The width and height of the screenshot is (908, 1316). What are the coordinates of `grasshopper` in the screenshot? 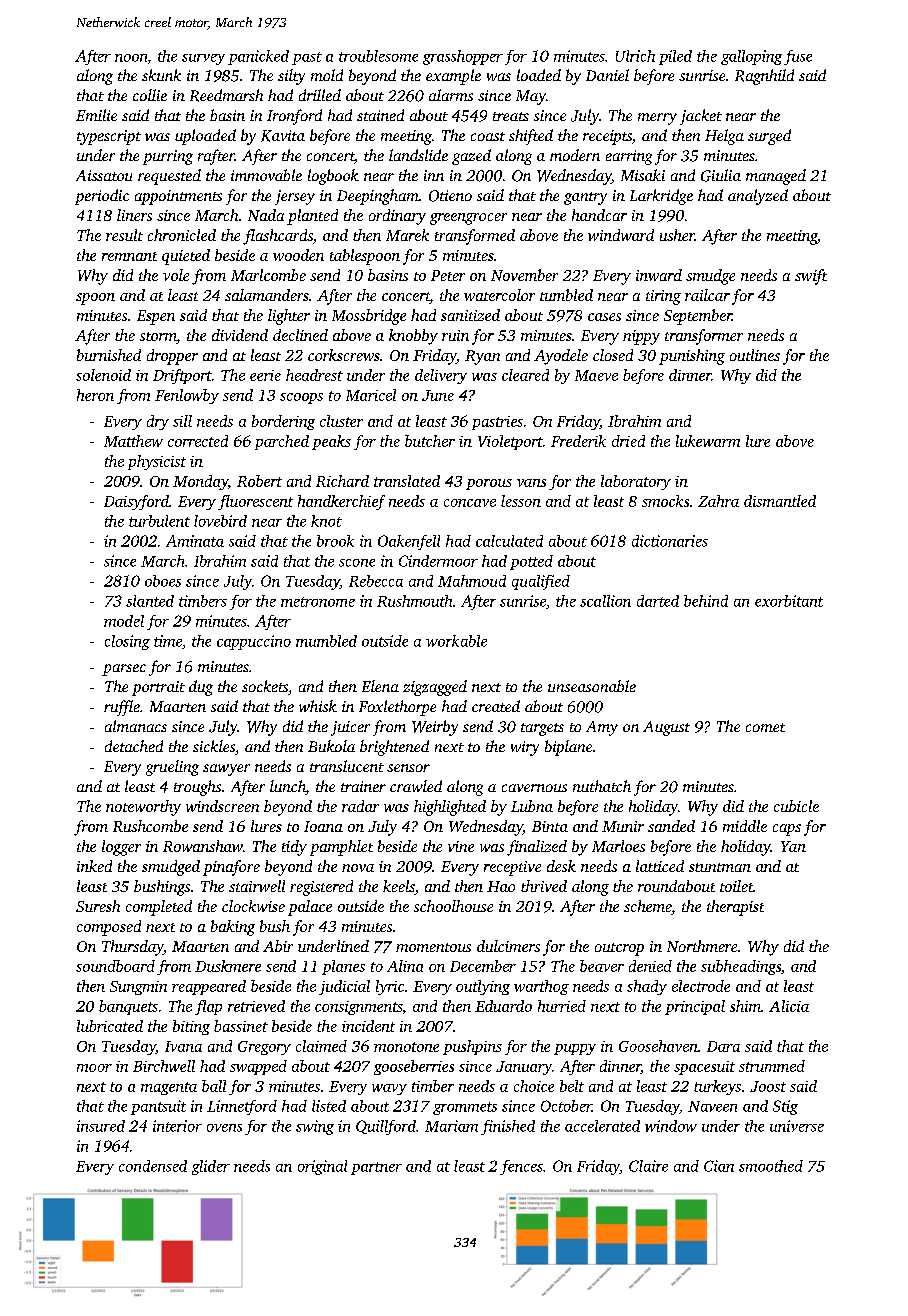 It's located at (463, 57).
